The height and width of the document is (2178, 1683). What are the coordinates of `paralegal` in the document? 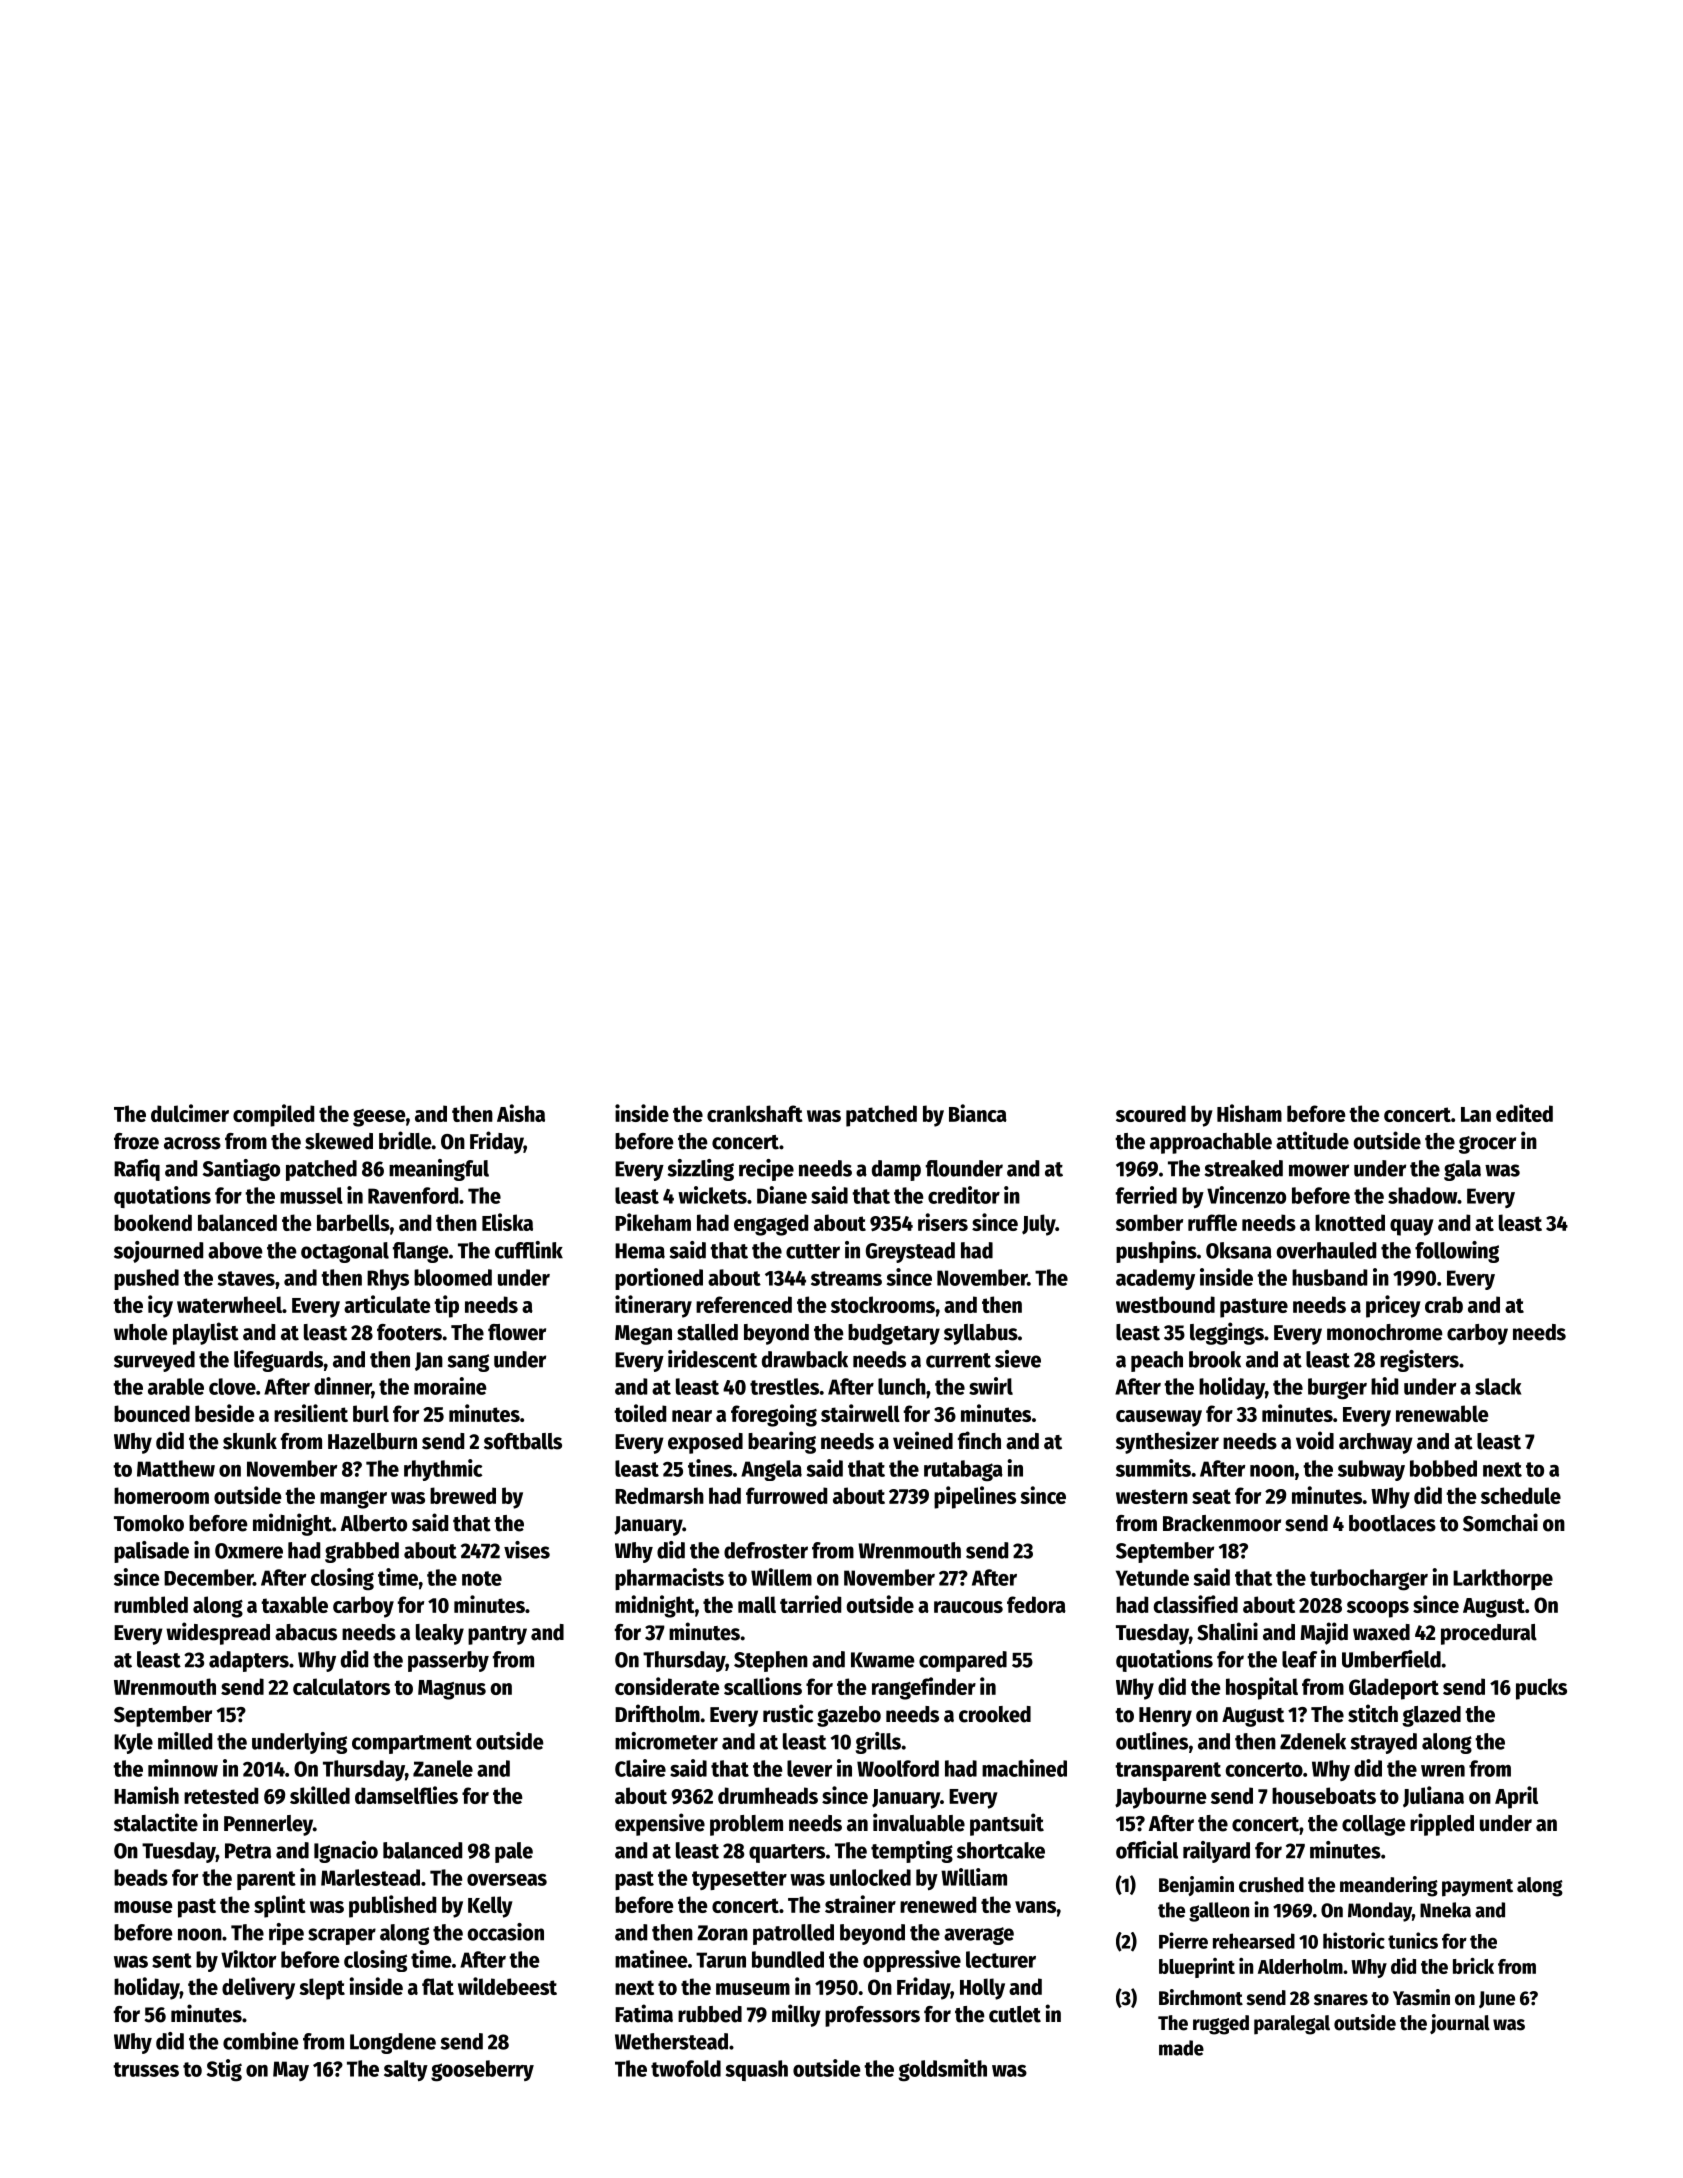 It's located at (1292, 2025).
